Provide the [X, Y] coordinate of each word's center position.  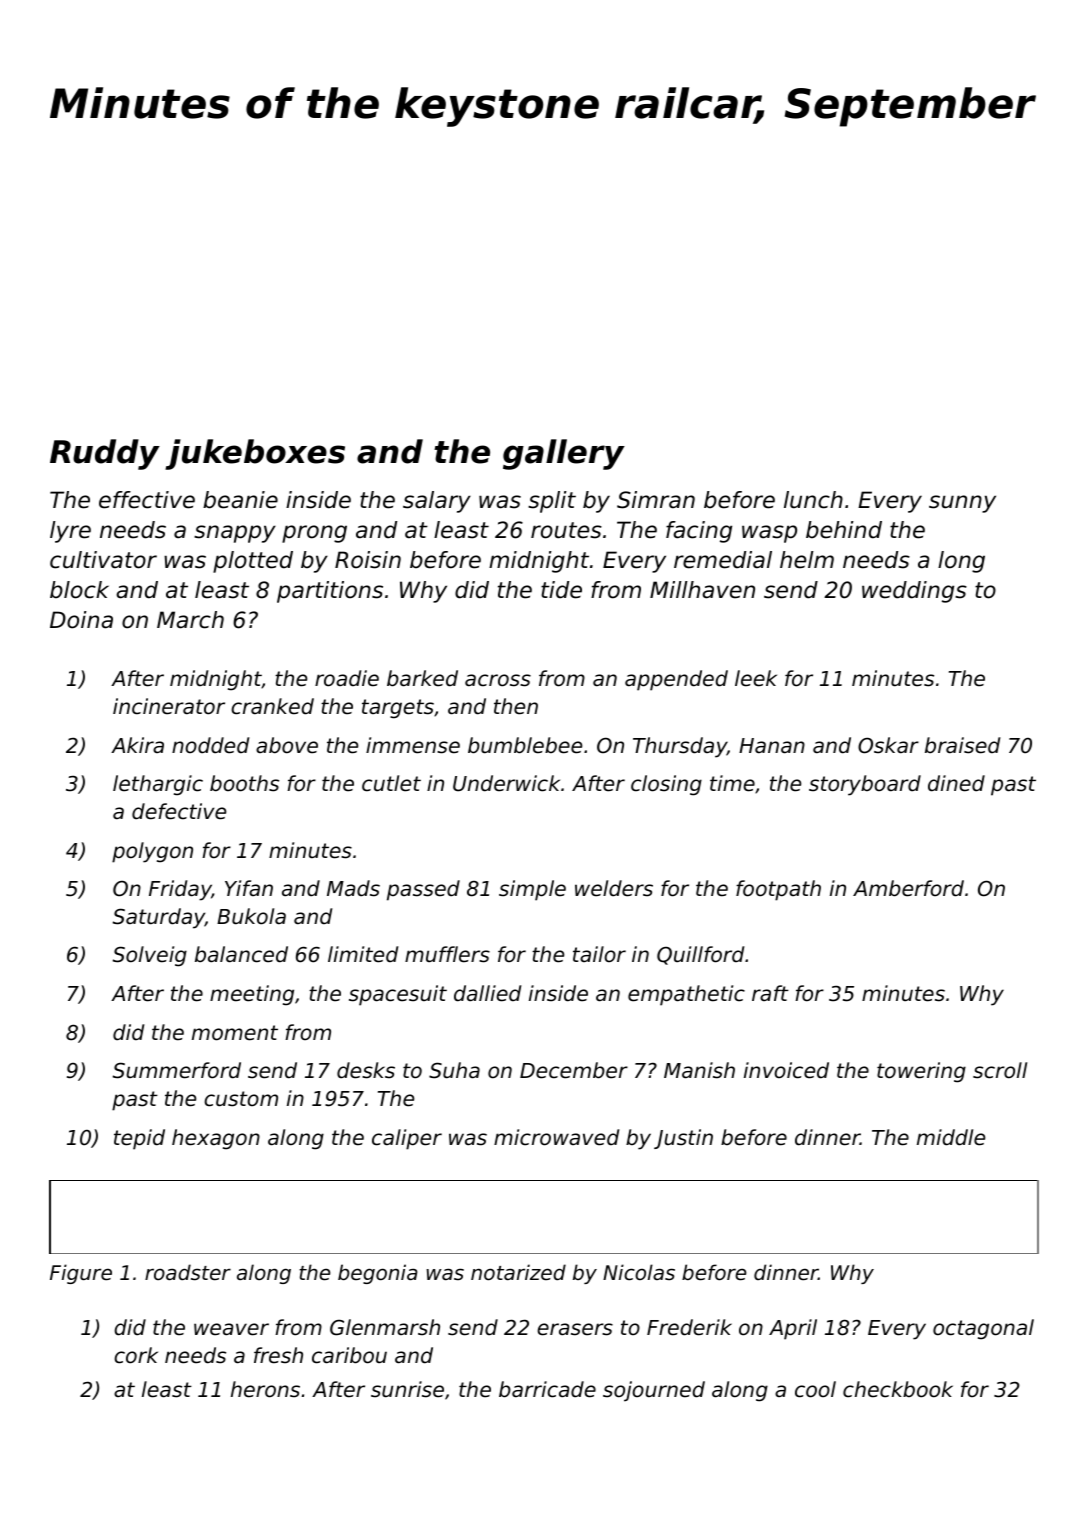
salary [437, 502]
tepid [139, 1139]
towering [921, 1072]
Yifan [249, 888]
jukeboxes [255, 454]
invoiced [786, 1070]
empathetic [686, 995]
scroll [1000, 1070]
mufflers [447, 954]
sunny [962, 504]
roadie [347, 678]
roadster [188, 1272]
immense [413, 745]
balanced [241, 954]
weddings [914, 592]
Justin [683, 1139]
